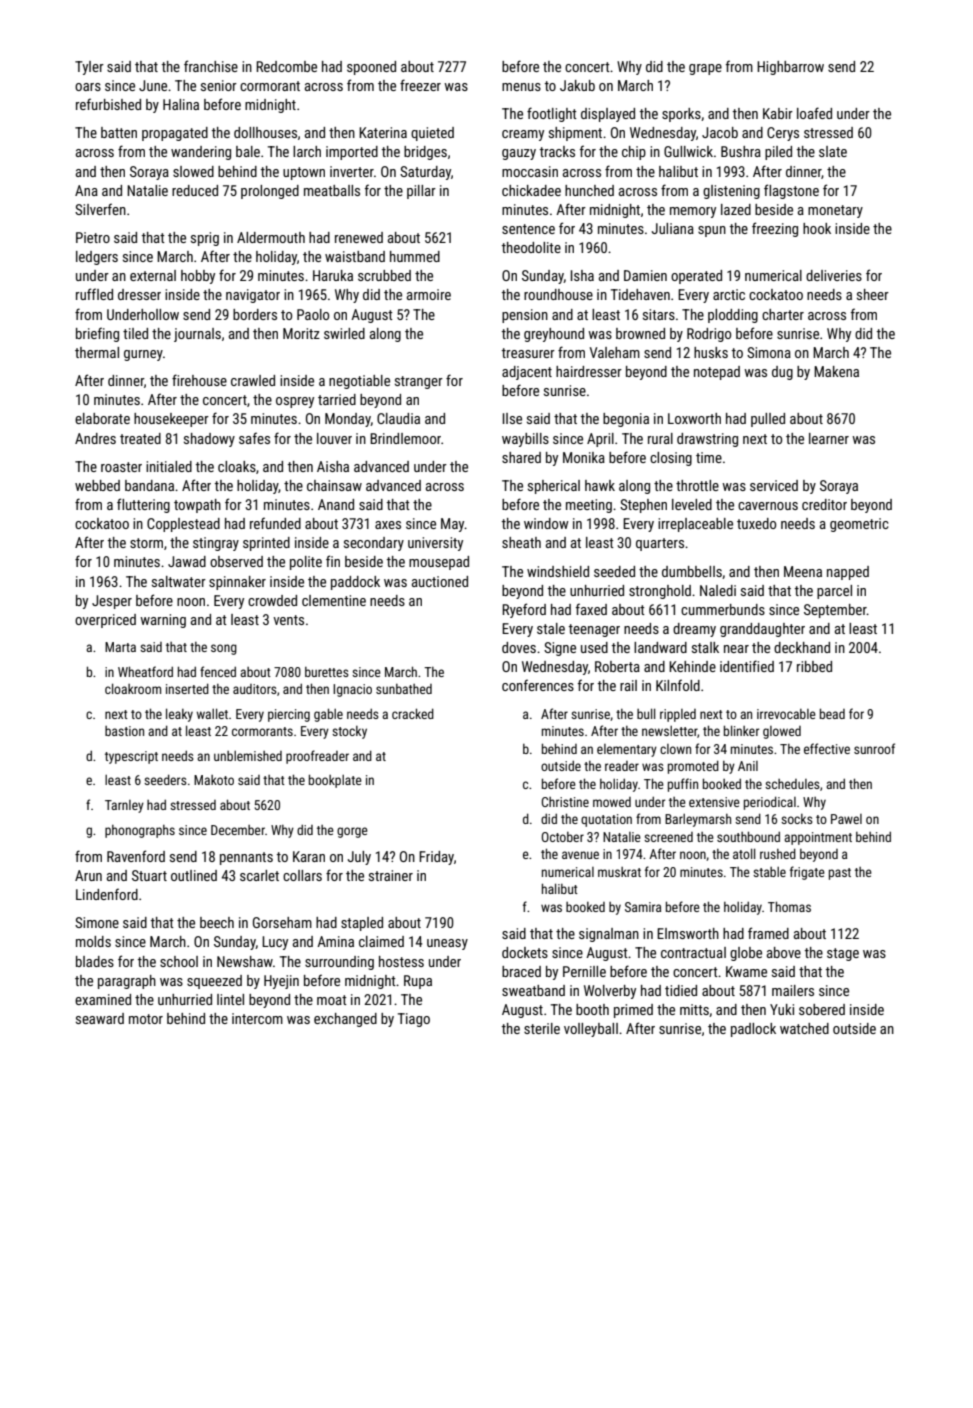 The width and height of the screenshot is (973, 1408). Describe the element at coordinates (753, 1030) in the screenshot. I see `padlock` at that location.
